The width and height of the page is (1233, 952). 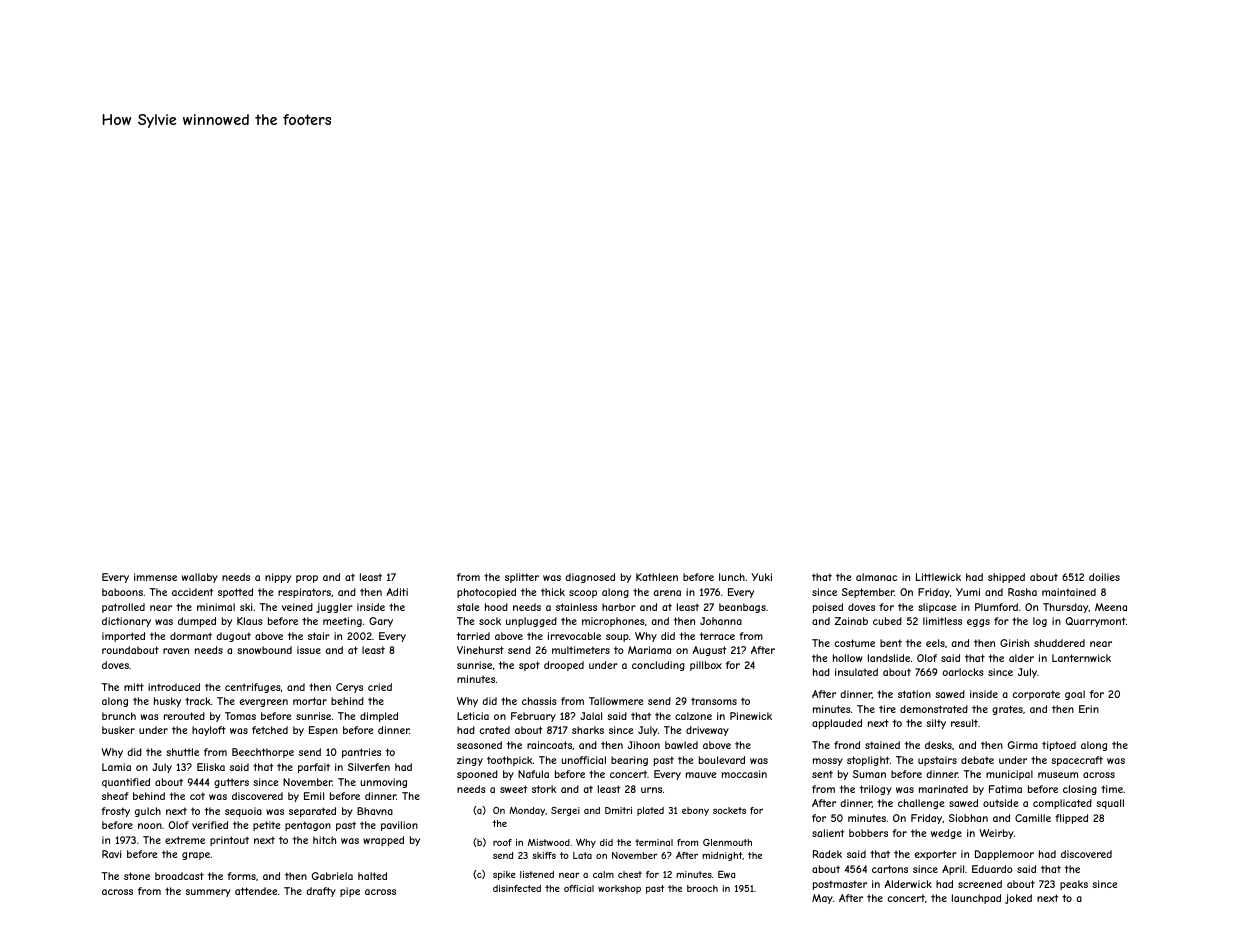 What do you see at coordinates (1096, 622) in the page?
I see `Quarrymont` at bounding box center [1096, 622].
